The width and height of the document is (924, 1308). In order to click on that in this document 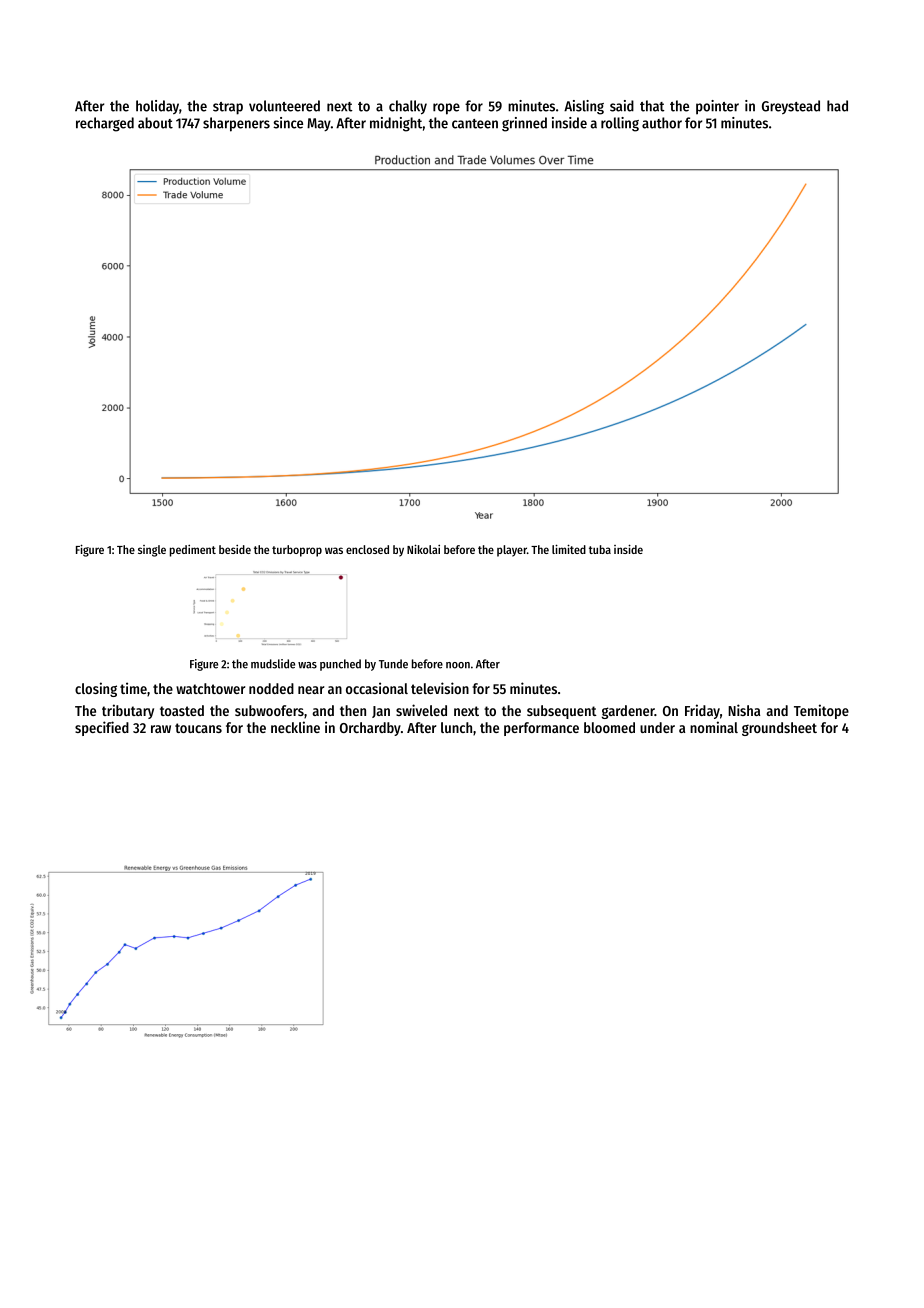, I will do `click(652, 106)`.
